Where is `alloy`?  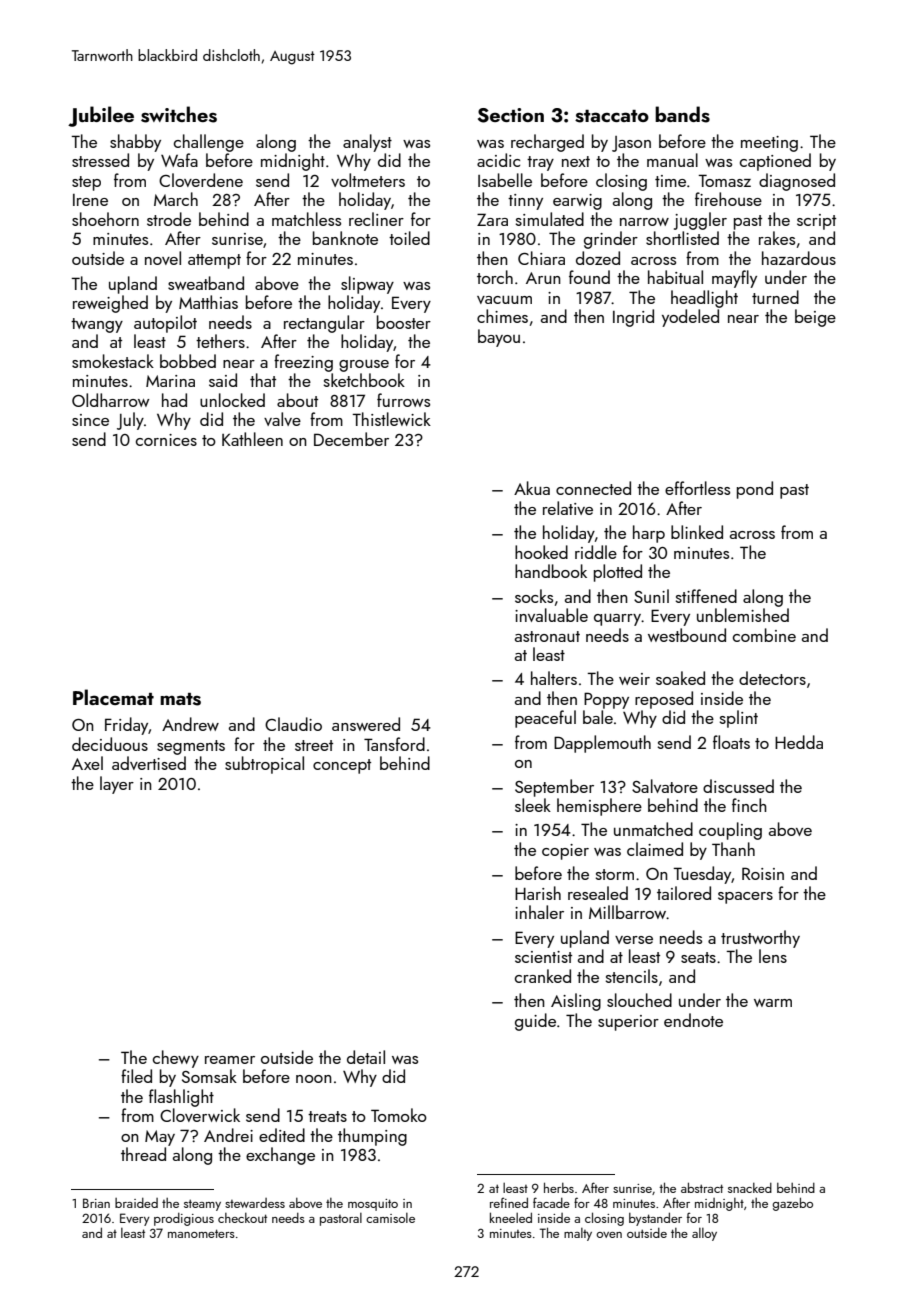 alloy is located at coordinates (704, 1234).
